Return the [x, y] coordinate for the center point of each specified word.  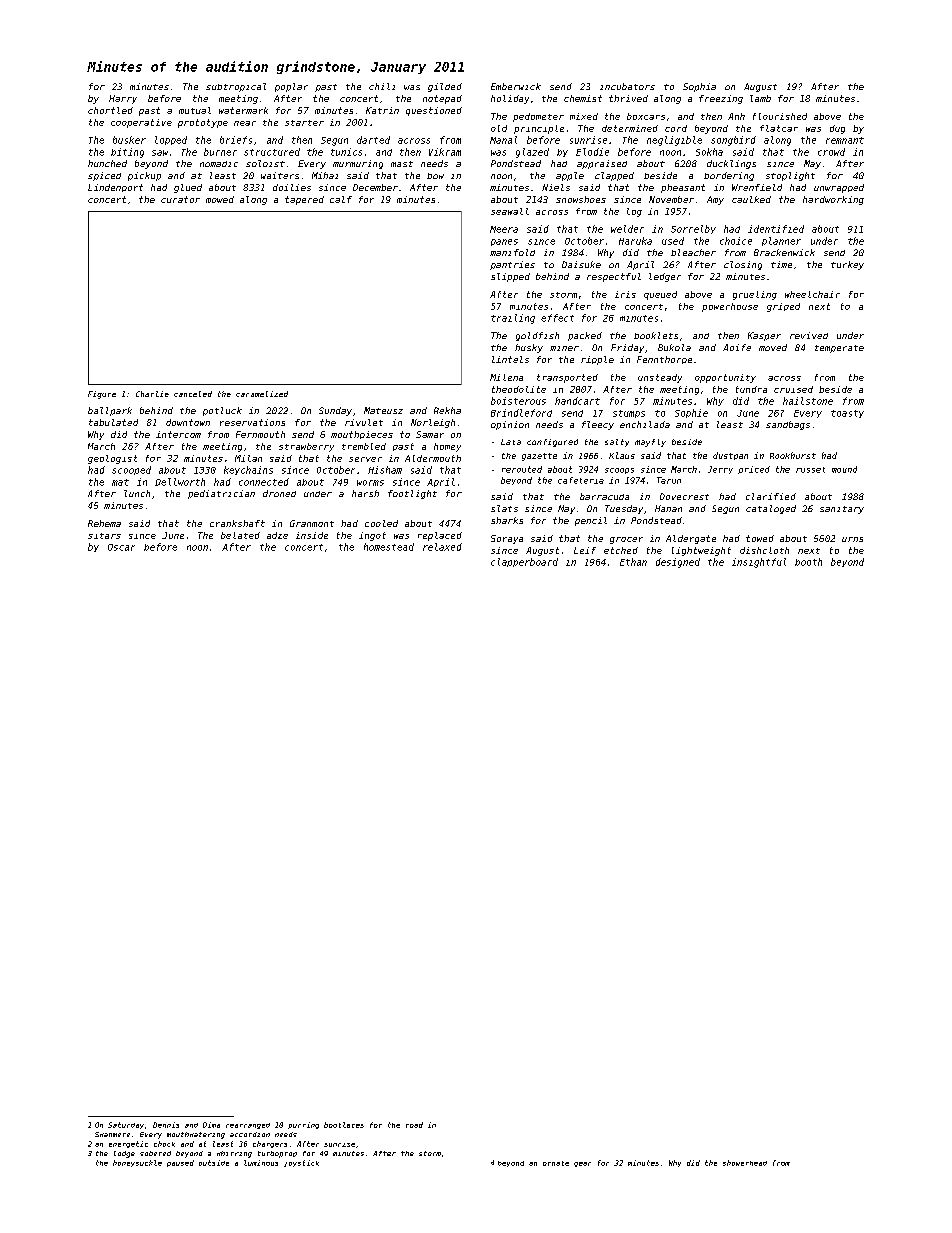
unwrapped [839, 188]
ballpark [110, 411]
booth [808, 562]
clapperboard [524, 562]
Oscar [121, 547]
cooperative [141, 123]
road [414, 1125]
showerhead [745, 1163]
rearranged [248, 1126]
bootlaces [344, 1125]
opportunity [725, 378]
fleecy [598, 425]
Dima [211, 1125]
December [375, 187]
